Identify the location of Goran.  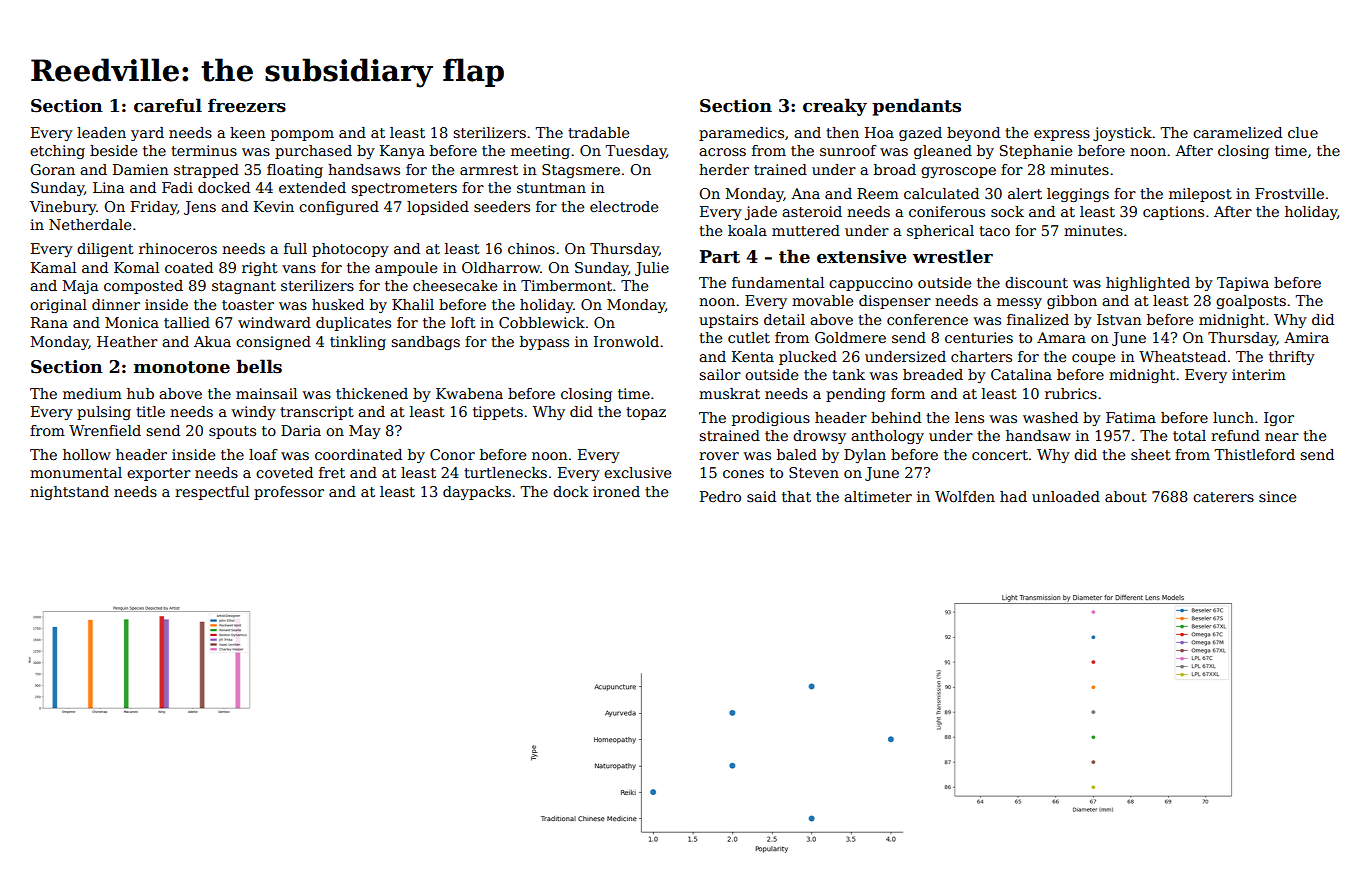
(52, 169).
